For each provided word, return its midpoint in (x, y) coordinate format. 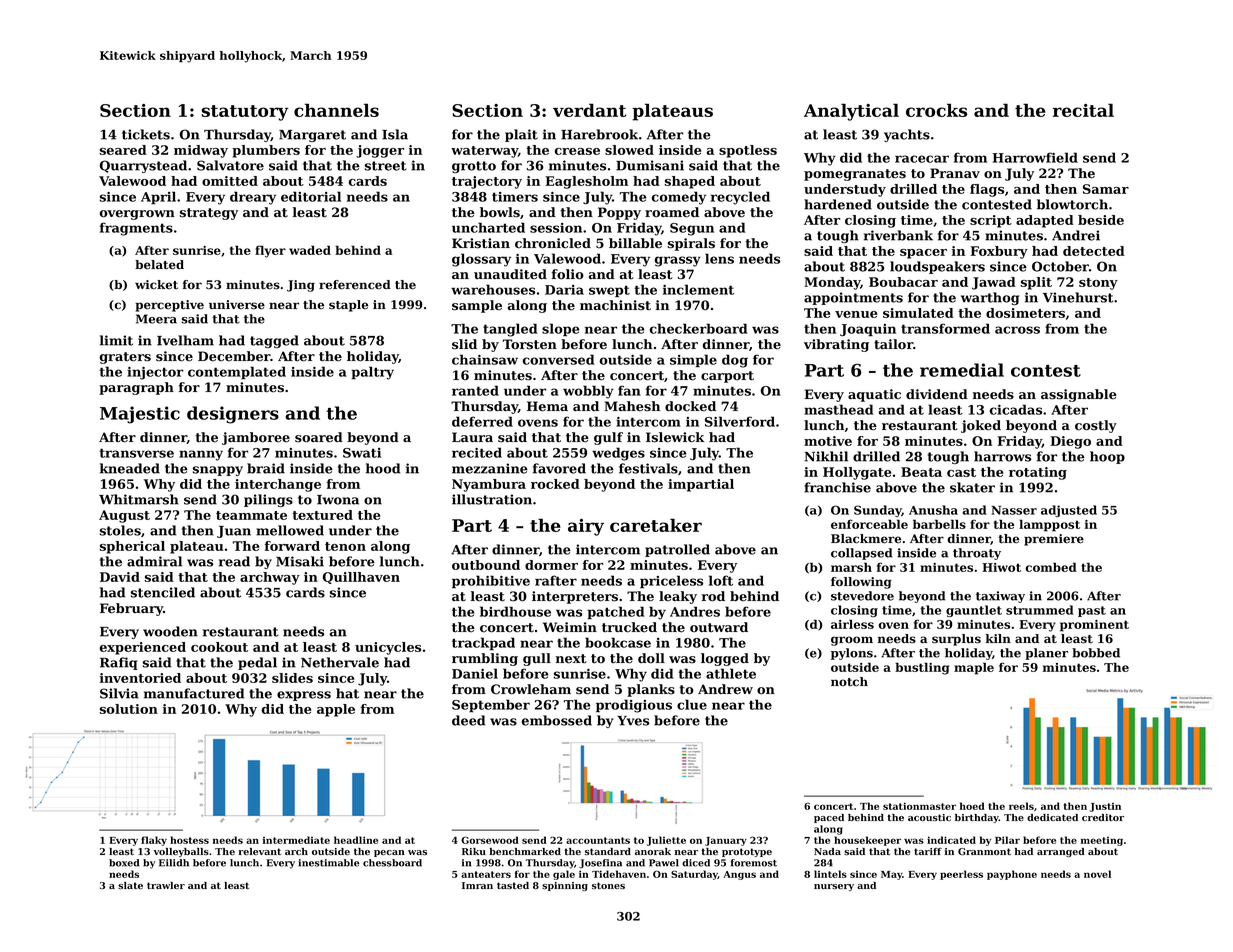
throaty (977, 554)
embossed (557, 720)
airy (586, 527)
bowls (500, 212)
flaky (154, 841)
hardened (838, 204)
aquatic (874, 395)
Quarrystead (143, 166)
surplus (956, 640)
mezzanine (490, 468)
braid (266, 468)
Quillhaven (361, 578)
